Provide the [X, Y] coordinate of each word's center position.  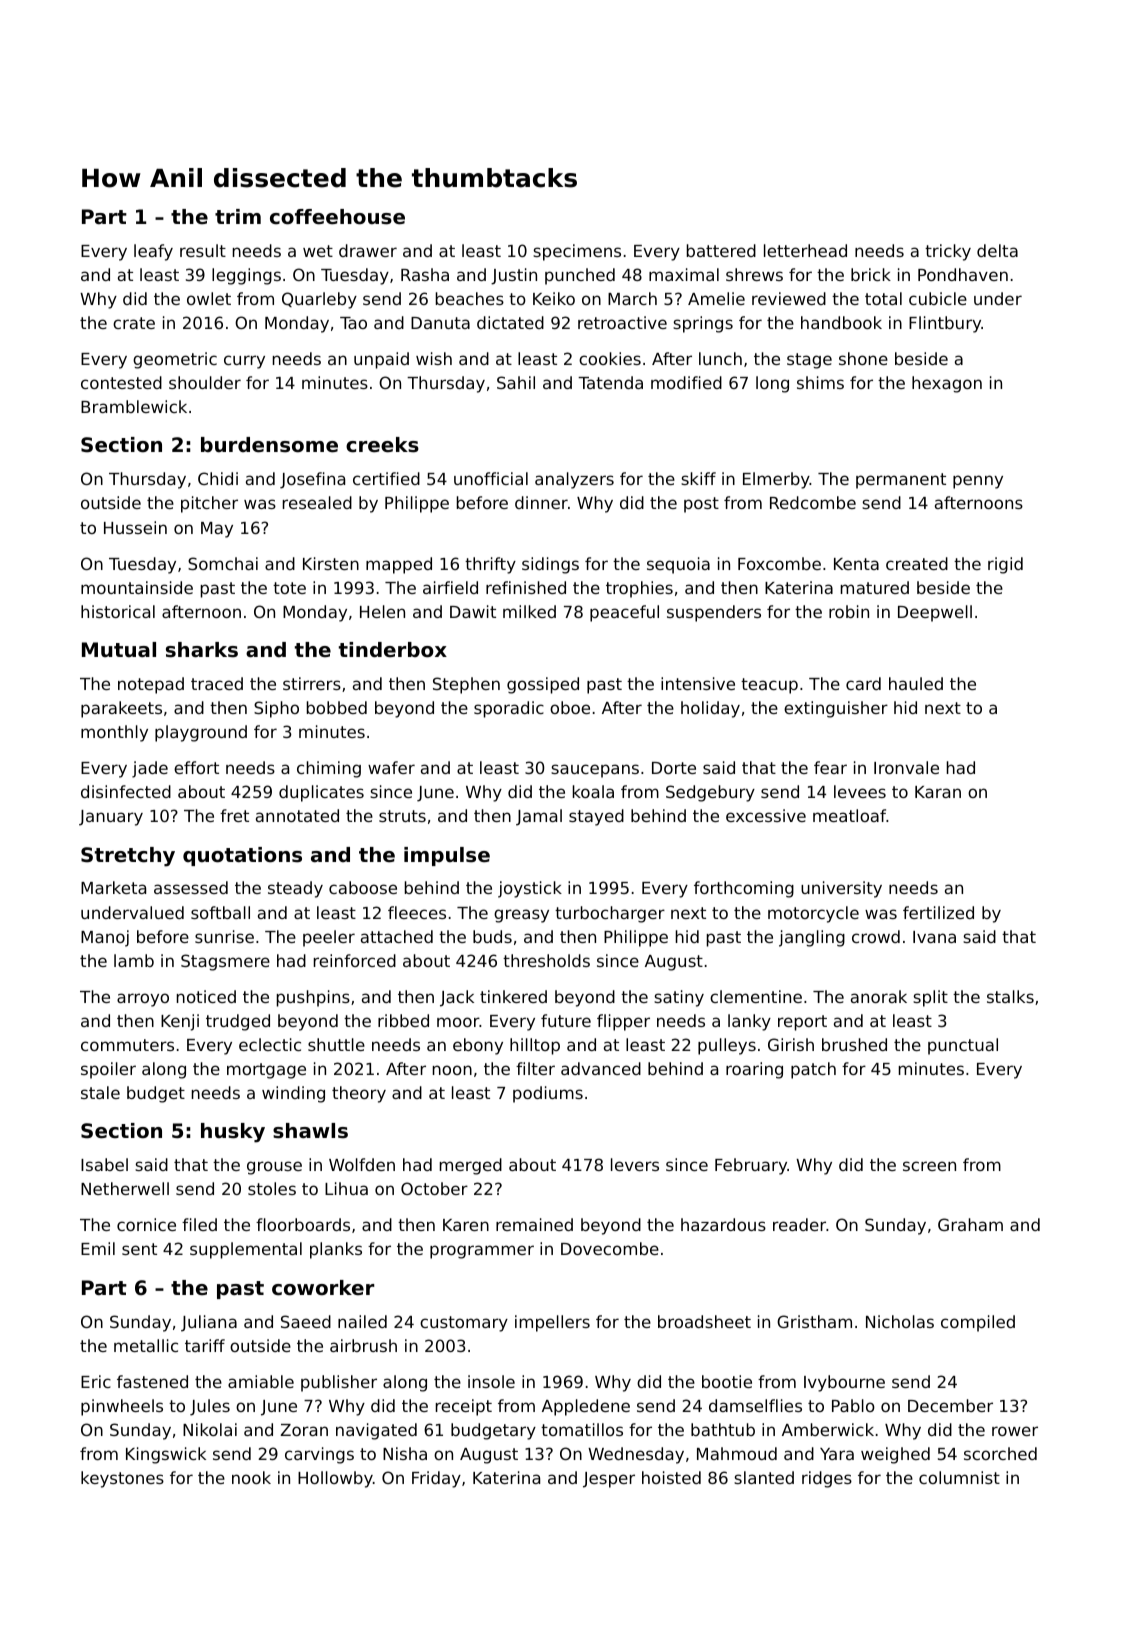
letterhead [805, 250]
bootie [727, 1381]
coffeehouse [337, 217]
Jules [210, 1407]
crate [134, 323]
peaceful [624, 613]
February [751, 1166]
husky [233, 1133]
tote [289, 588]
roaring [754, 1070]
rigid [1005, 565]
